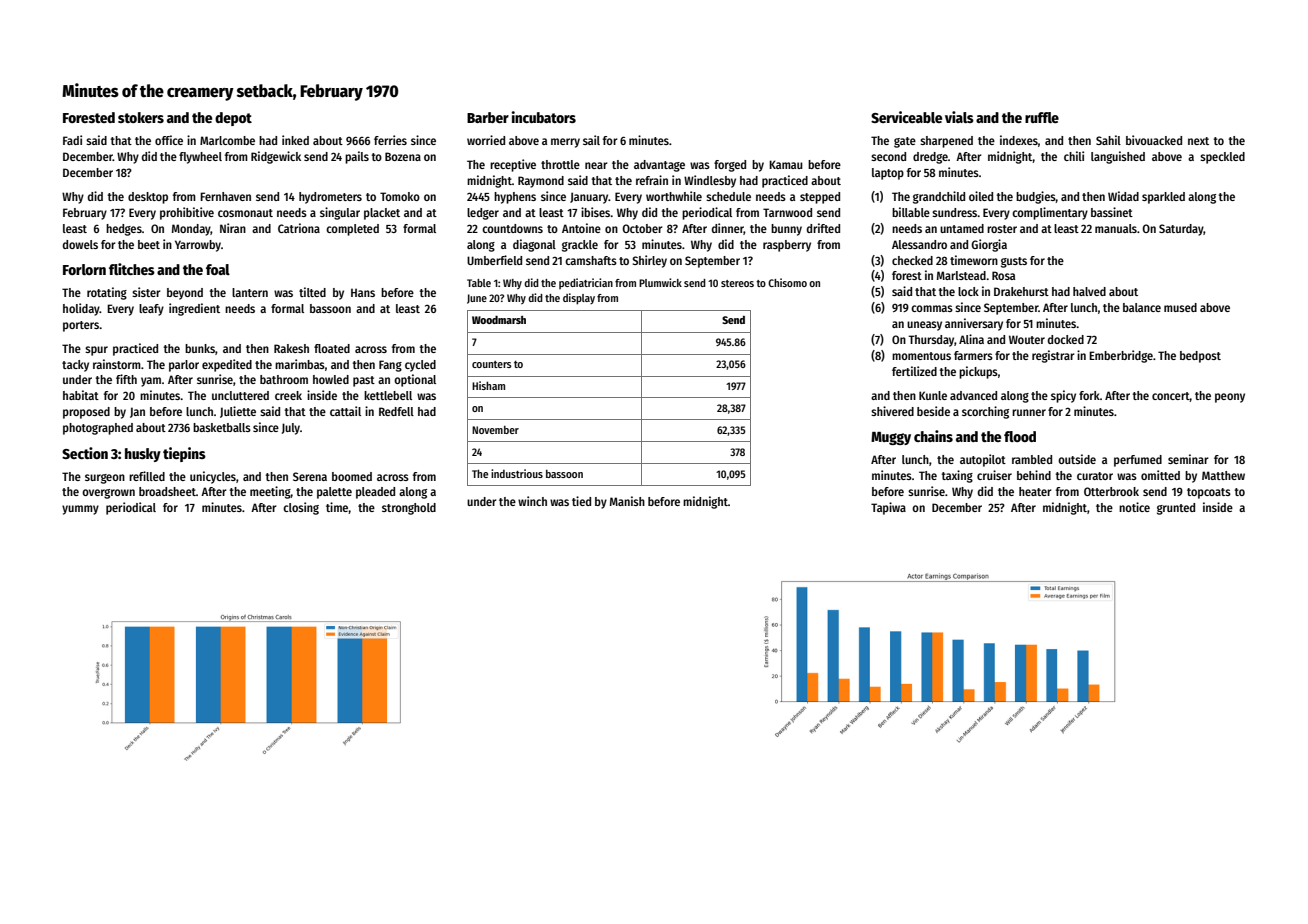  Describe the element at coordinates (124, 230) in the page. I see `hedges` at that location.
